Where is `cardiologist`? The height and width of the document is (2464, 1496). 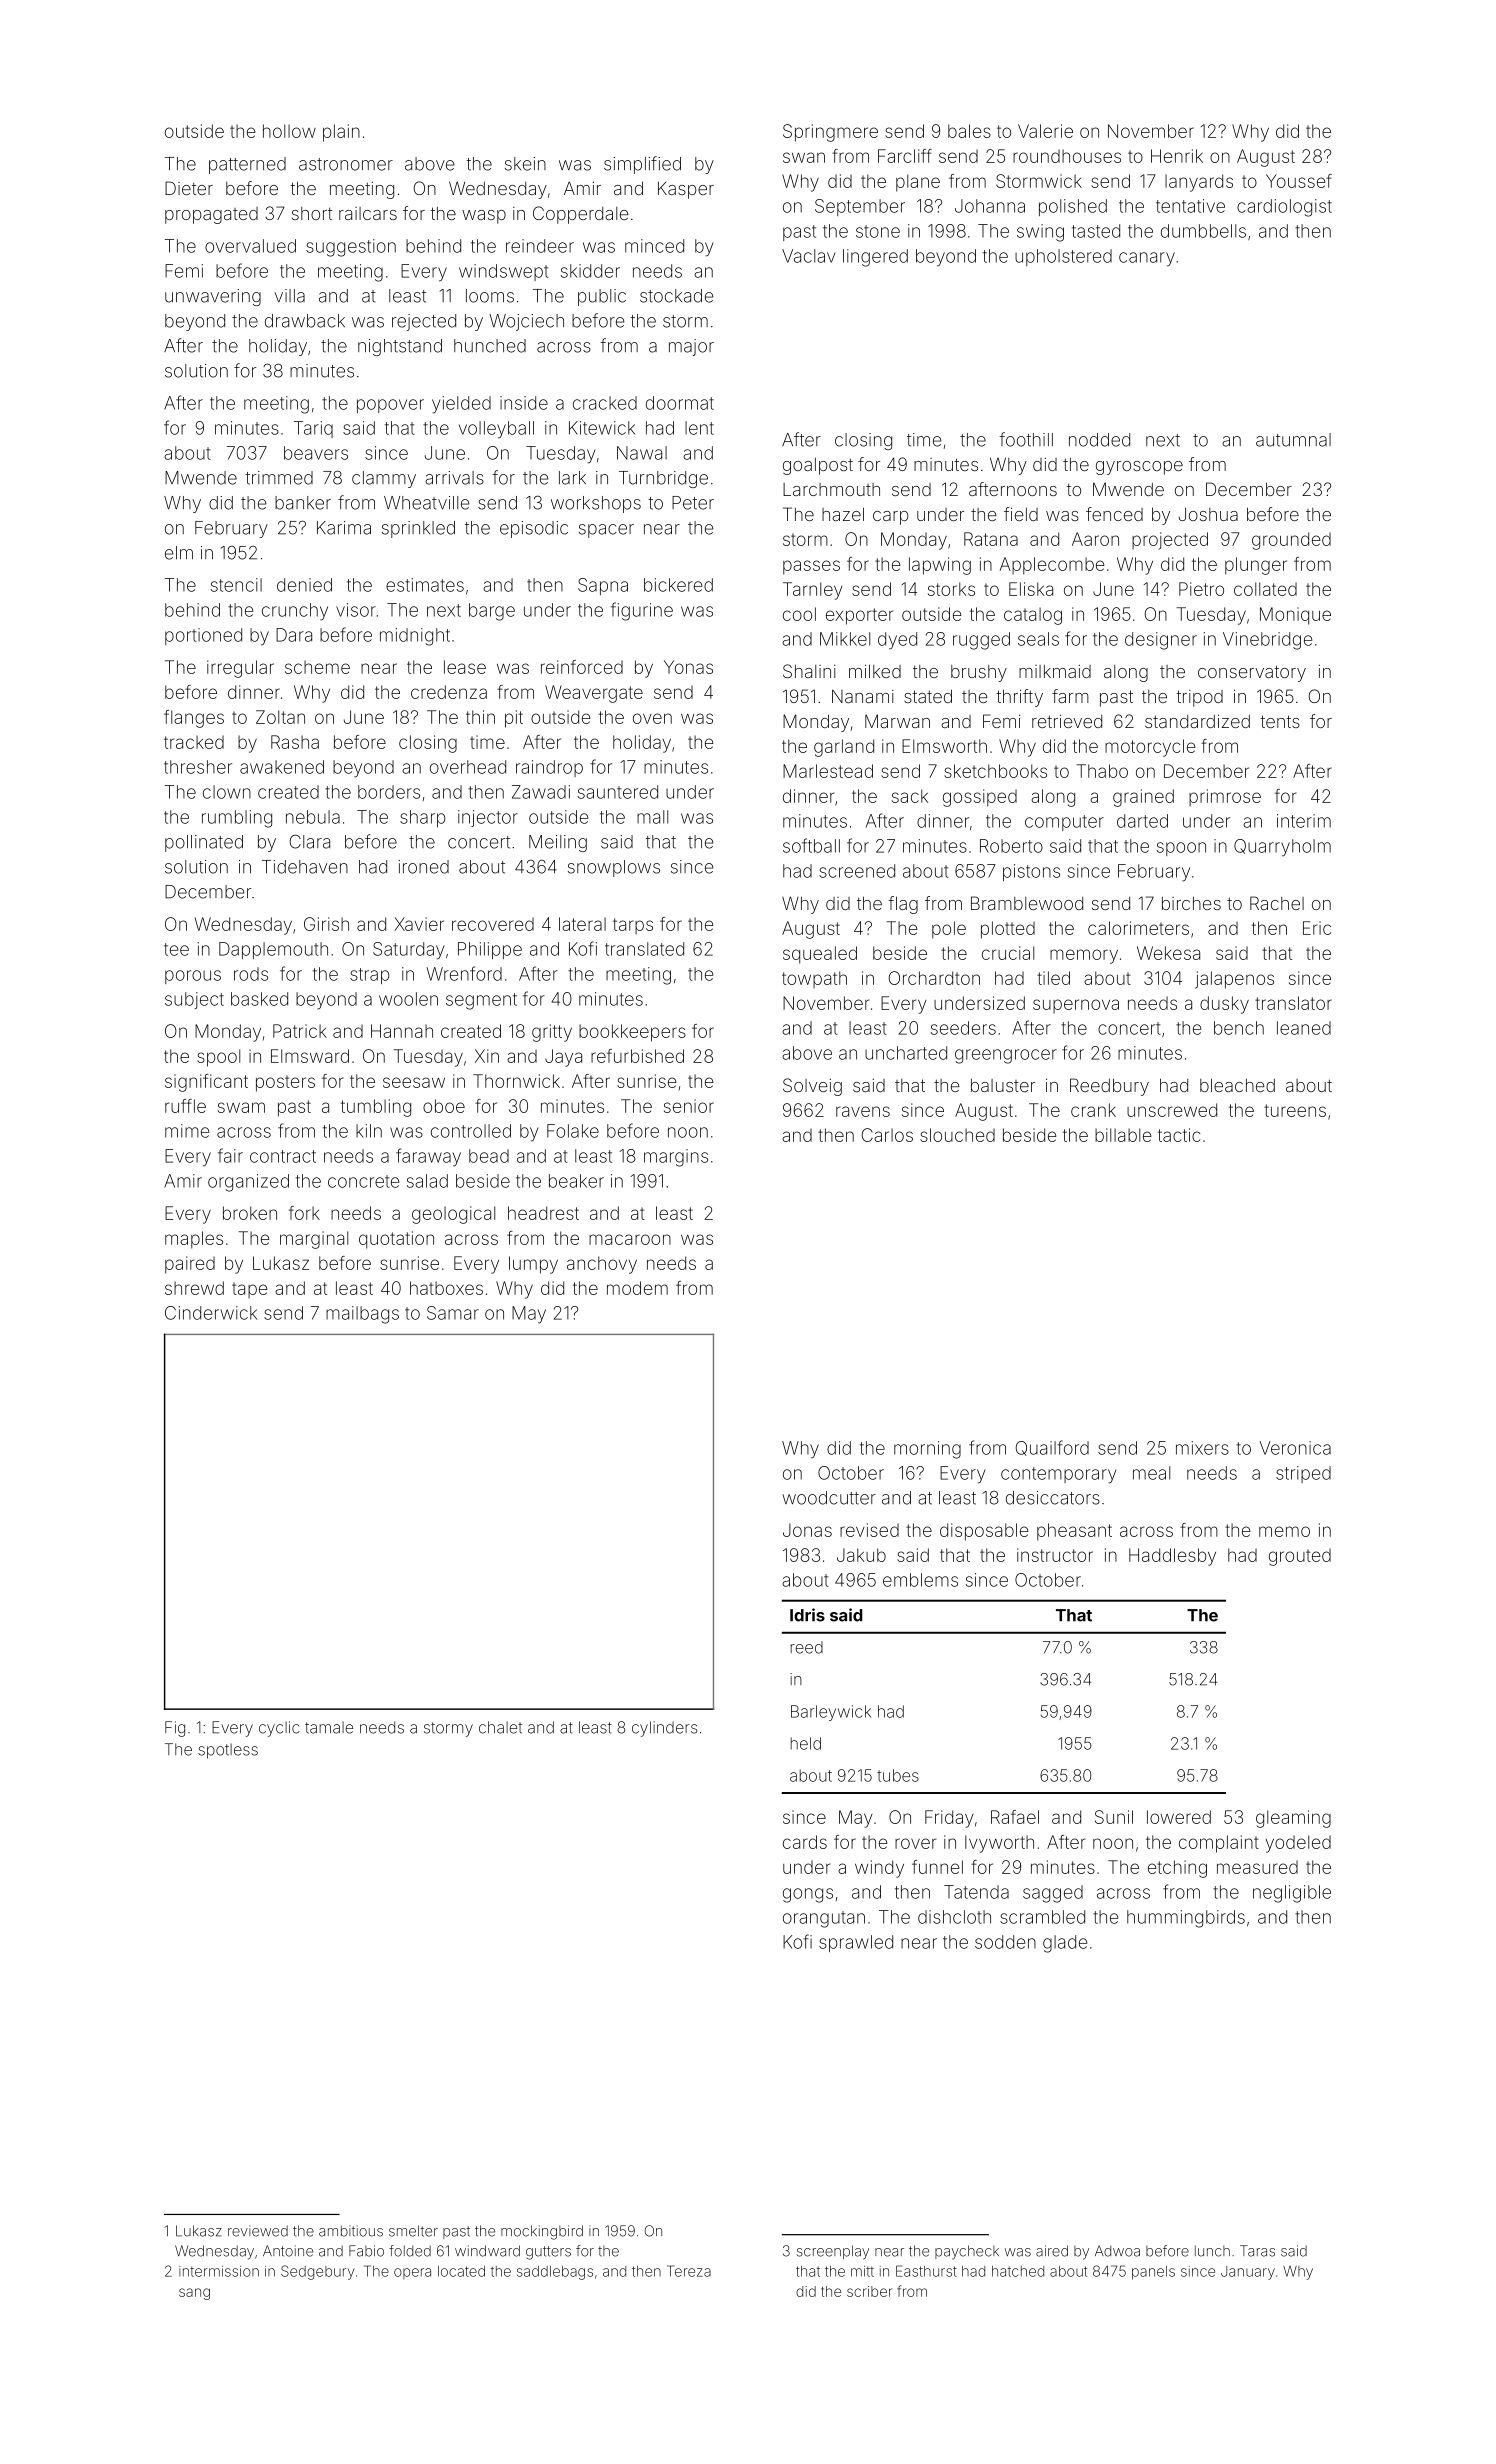 cardiologist is located at coordinates (1284, 208).
